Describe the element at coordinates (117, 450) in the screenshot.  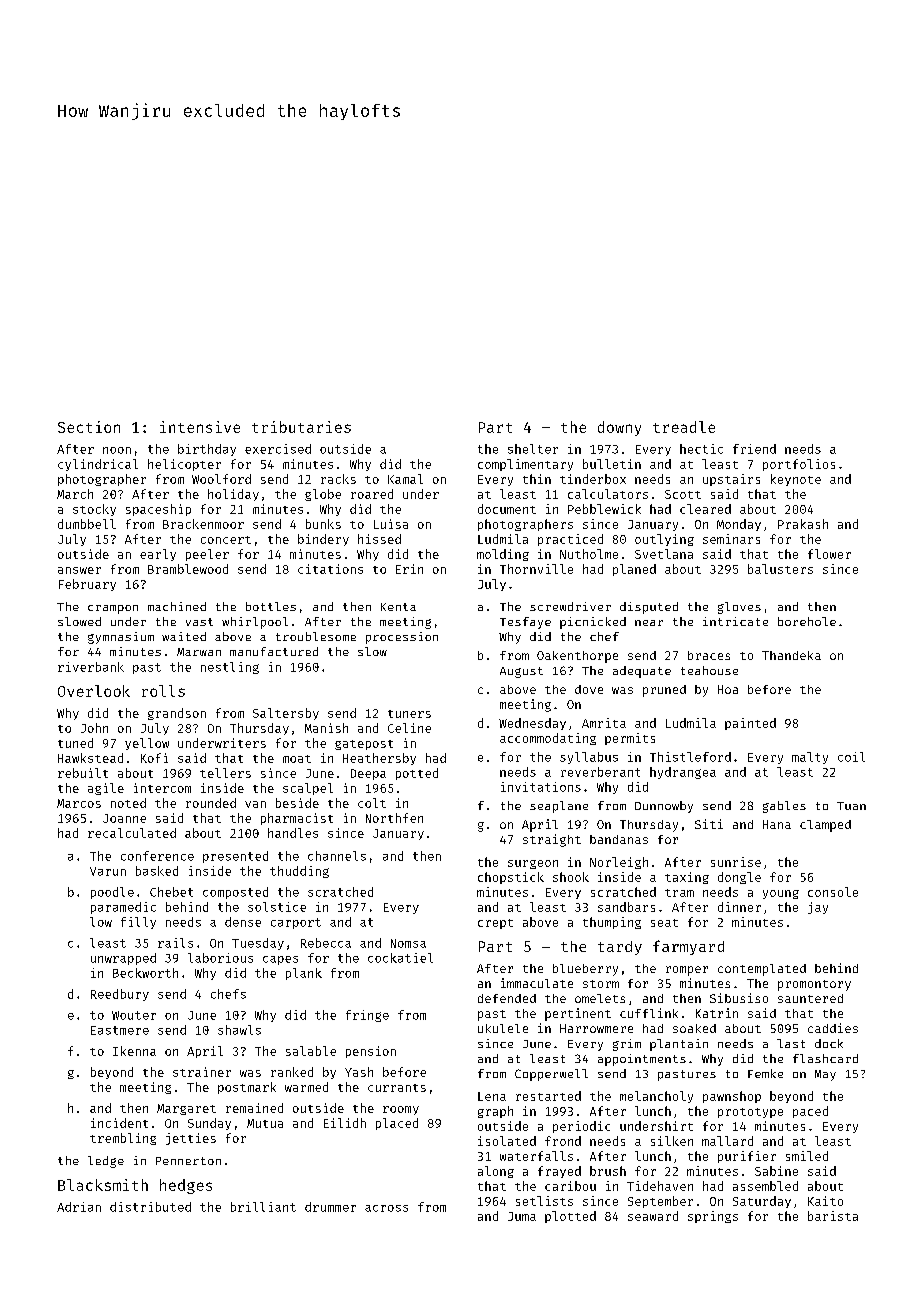
I see `noon` at that location.
